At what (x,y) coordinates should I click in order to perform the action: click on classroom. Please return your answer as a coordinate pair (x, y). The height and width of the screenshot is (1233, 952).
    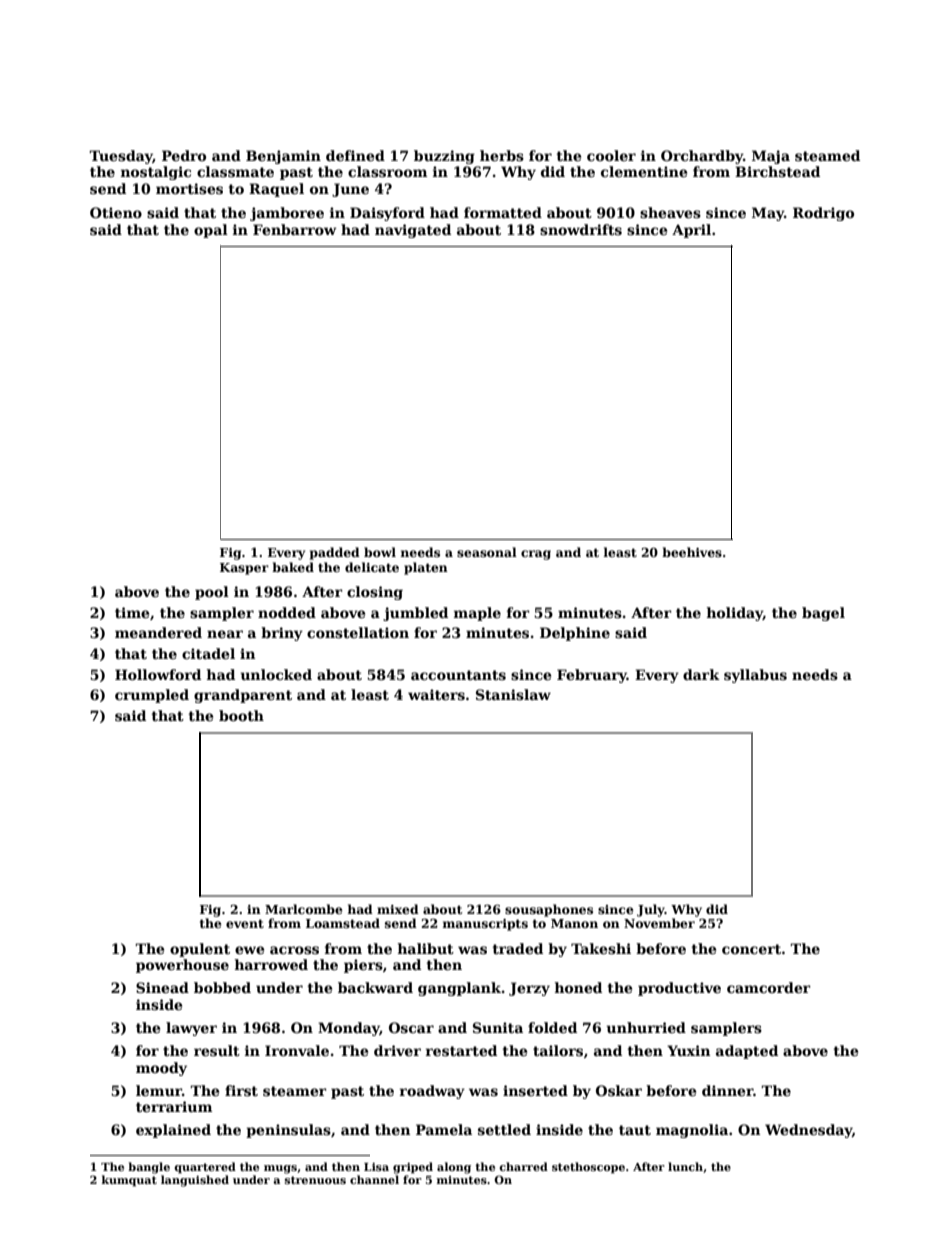
    Looking at the image, I should click on (387, 171).
